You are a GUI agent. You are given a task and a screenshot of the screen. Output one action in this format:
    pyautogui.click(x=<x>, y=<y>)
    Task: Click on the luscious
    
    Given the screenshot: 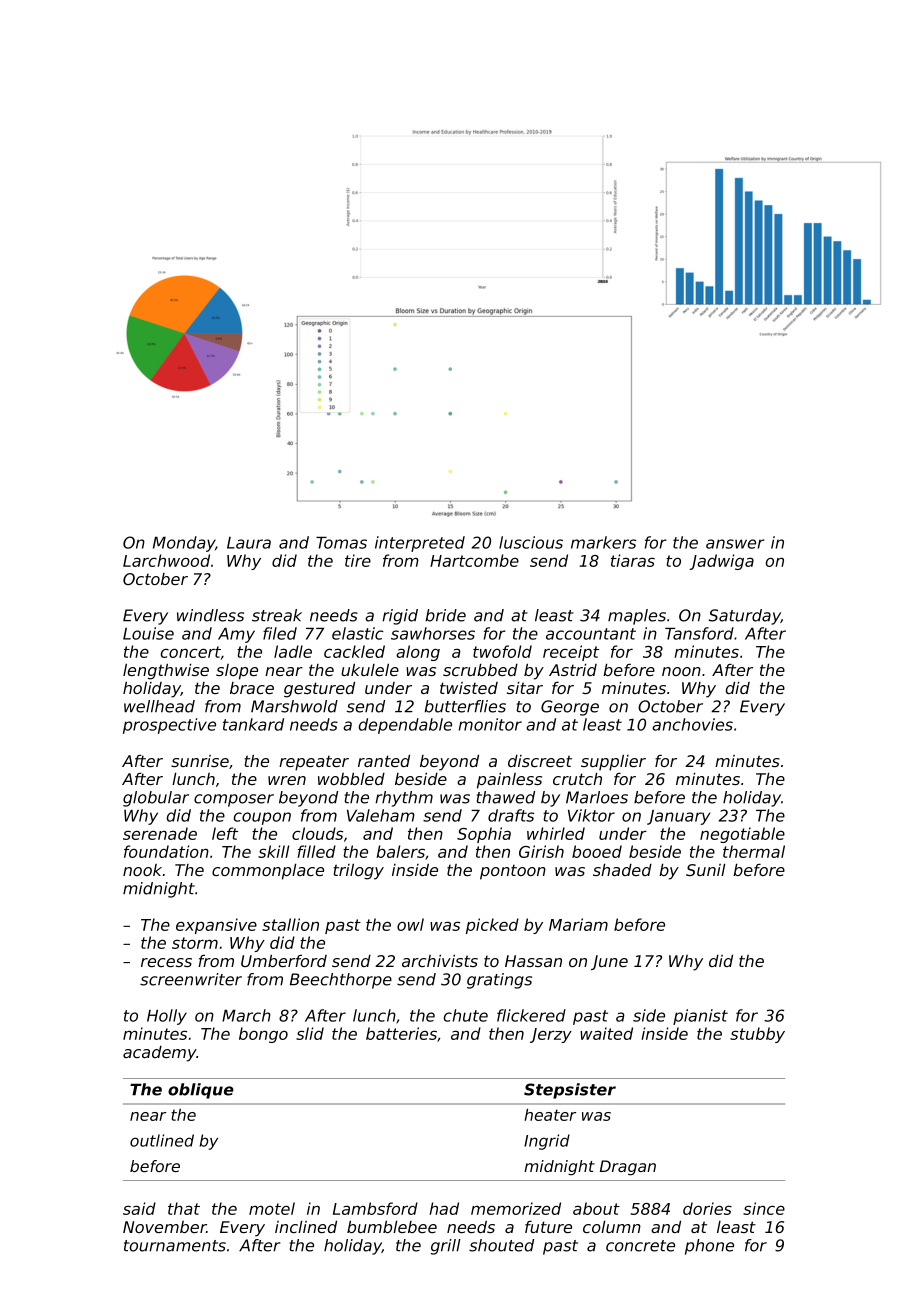 What is the action you would take?
    pyautogui.click(x=531, y=542)
